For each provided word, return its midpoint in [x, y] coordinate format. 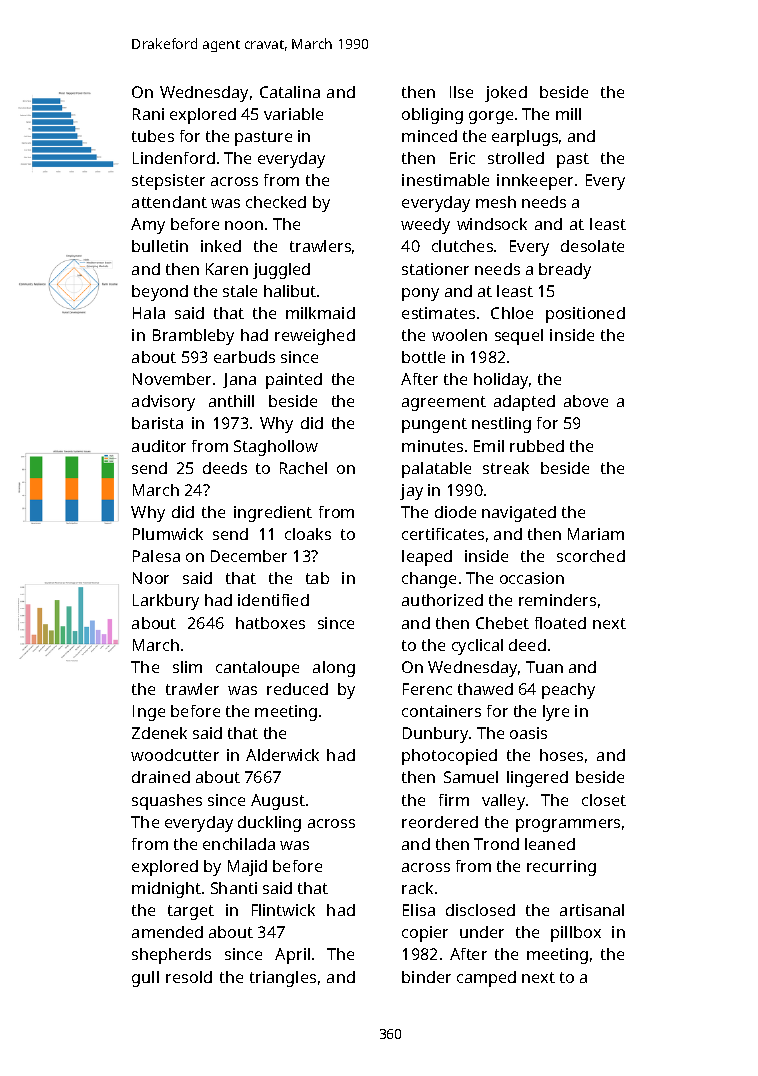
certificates [443, 534]
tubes [153, 136]
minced [429, 136]
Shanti [234, 888]
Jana [239, 380]
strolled [516, 158]
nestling [501, 425]
